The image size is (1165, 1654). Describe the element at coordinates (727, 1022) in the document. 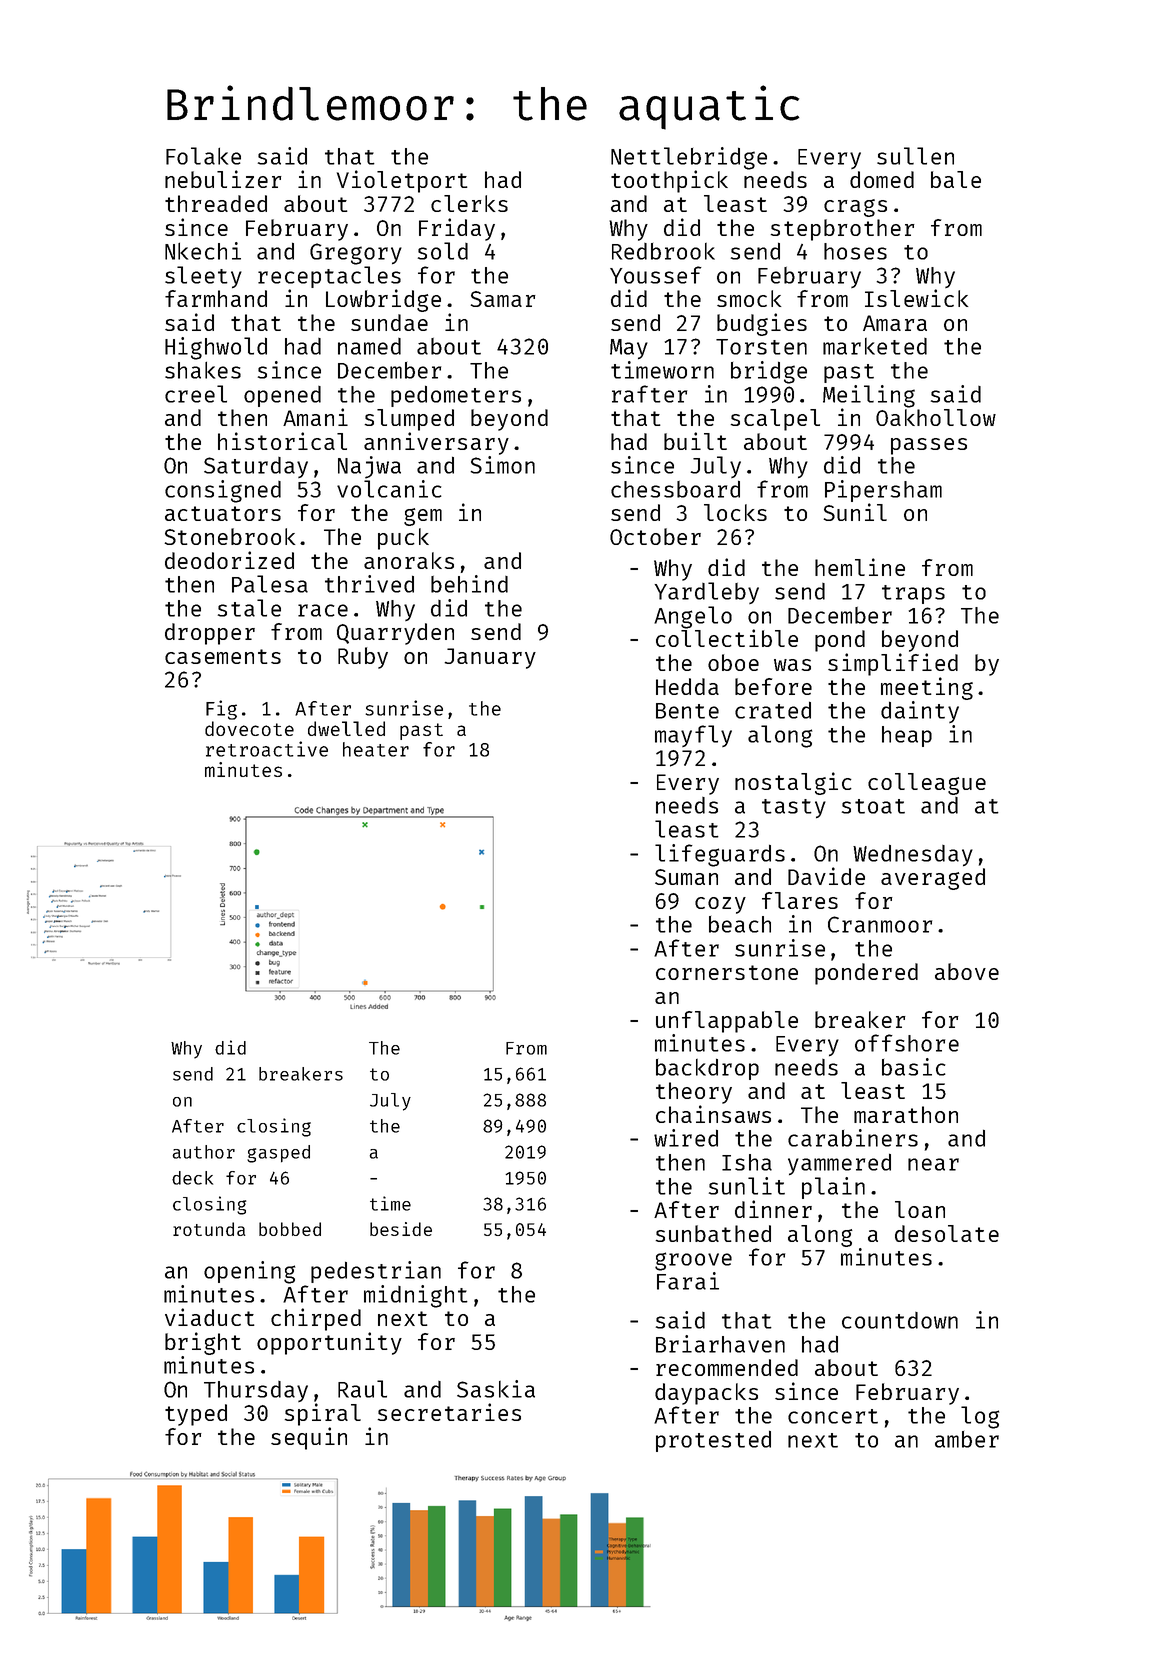

I see `unflappable` at that location.
